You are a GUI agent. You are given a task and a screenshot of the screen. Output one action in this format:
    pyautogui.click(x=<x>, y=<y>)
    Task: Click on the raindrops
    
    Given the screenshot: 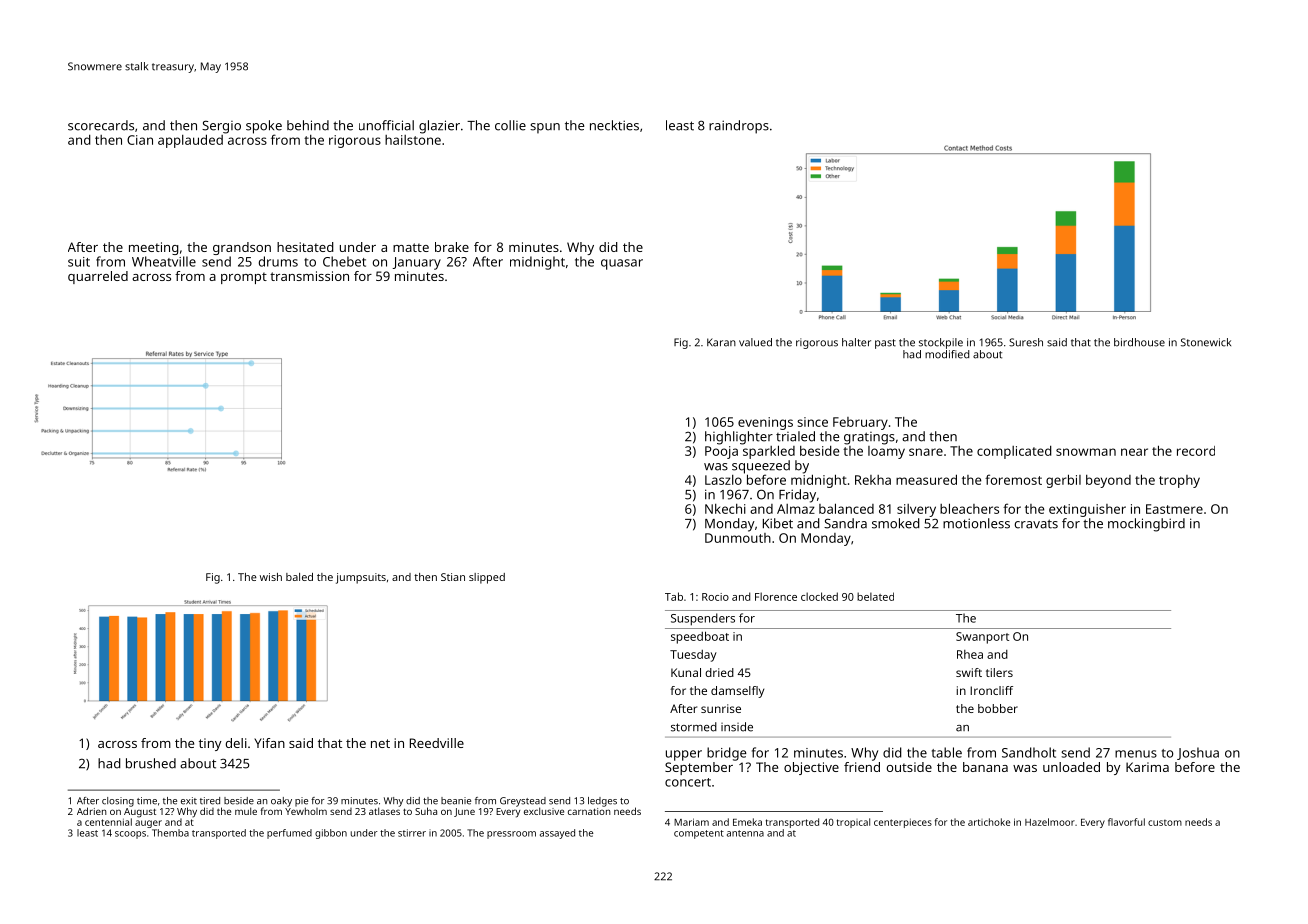 What is the action you would take?
    pyautogui.click(x=739, y=127)
